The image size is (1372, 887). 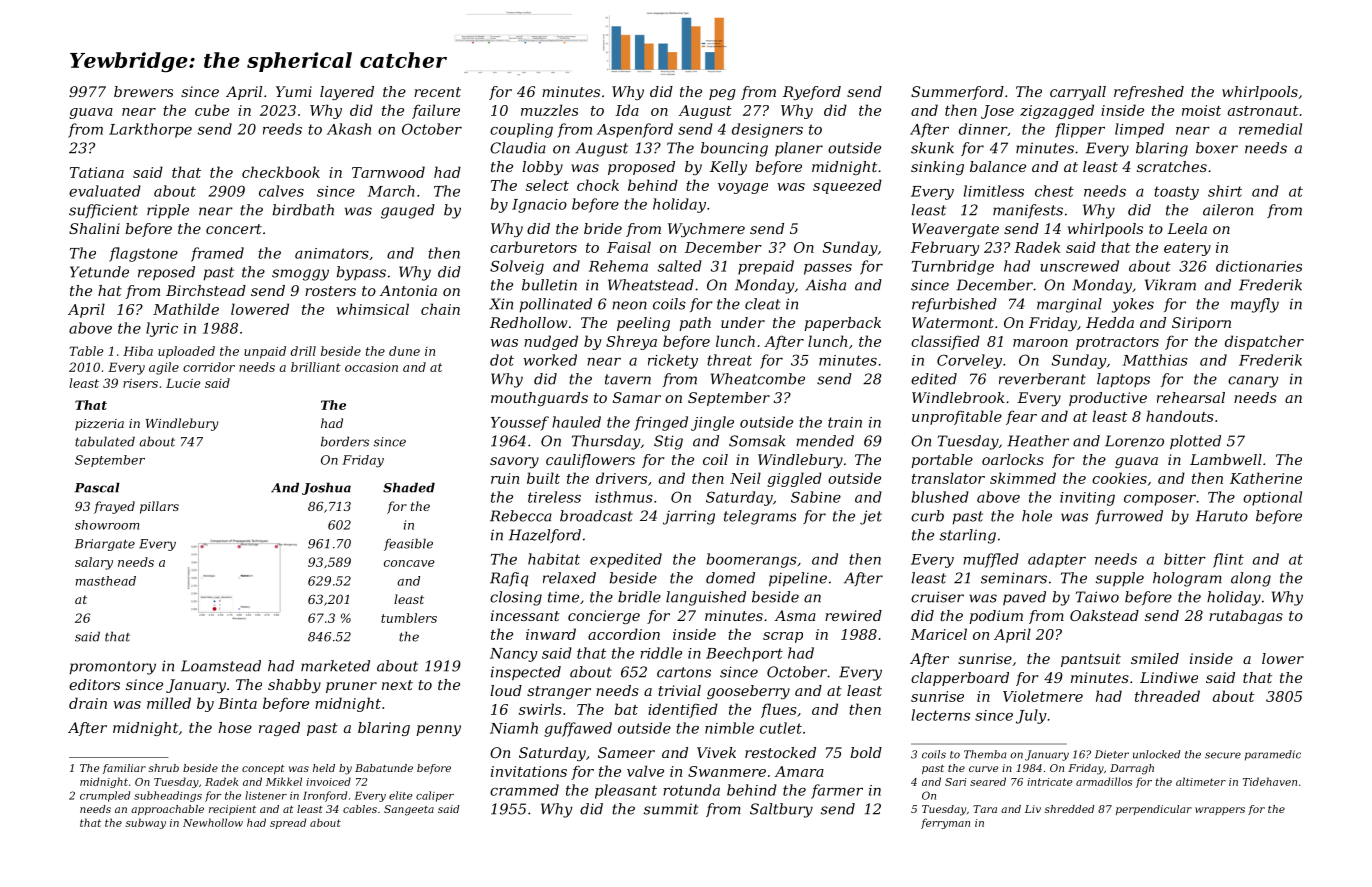 What do you see at coordinates (288, 823) in the screenshot?
I see `spread` at bounding box center [288, 823].
